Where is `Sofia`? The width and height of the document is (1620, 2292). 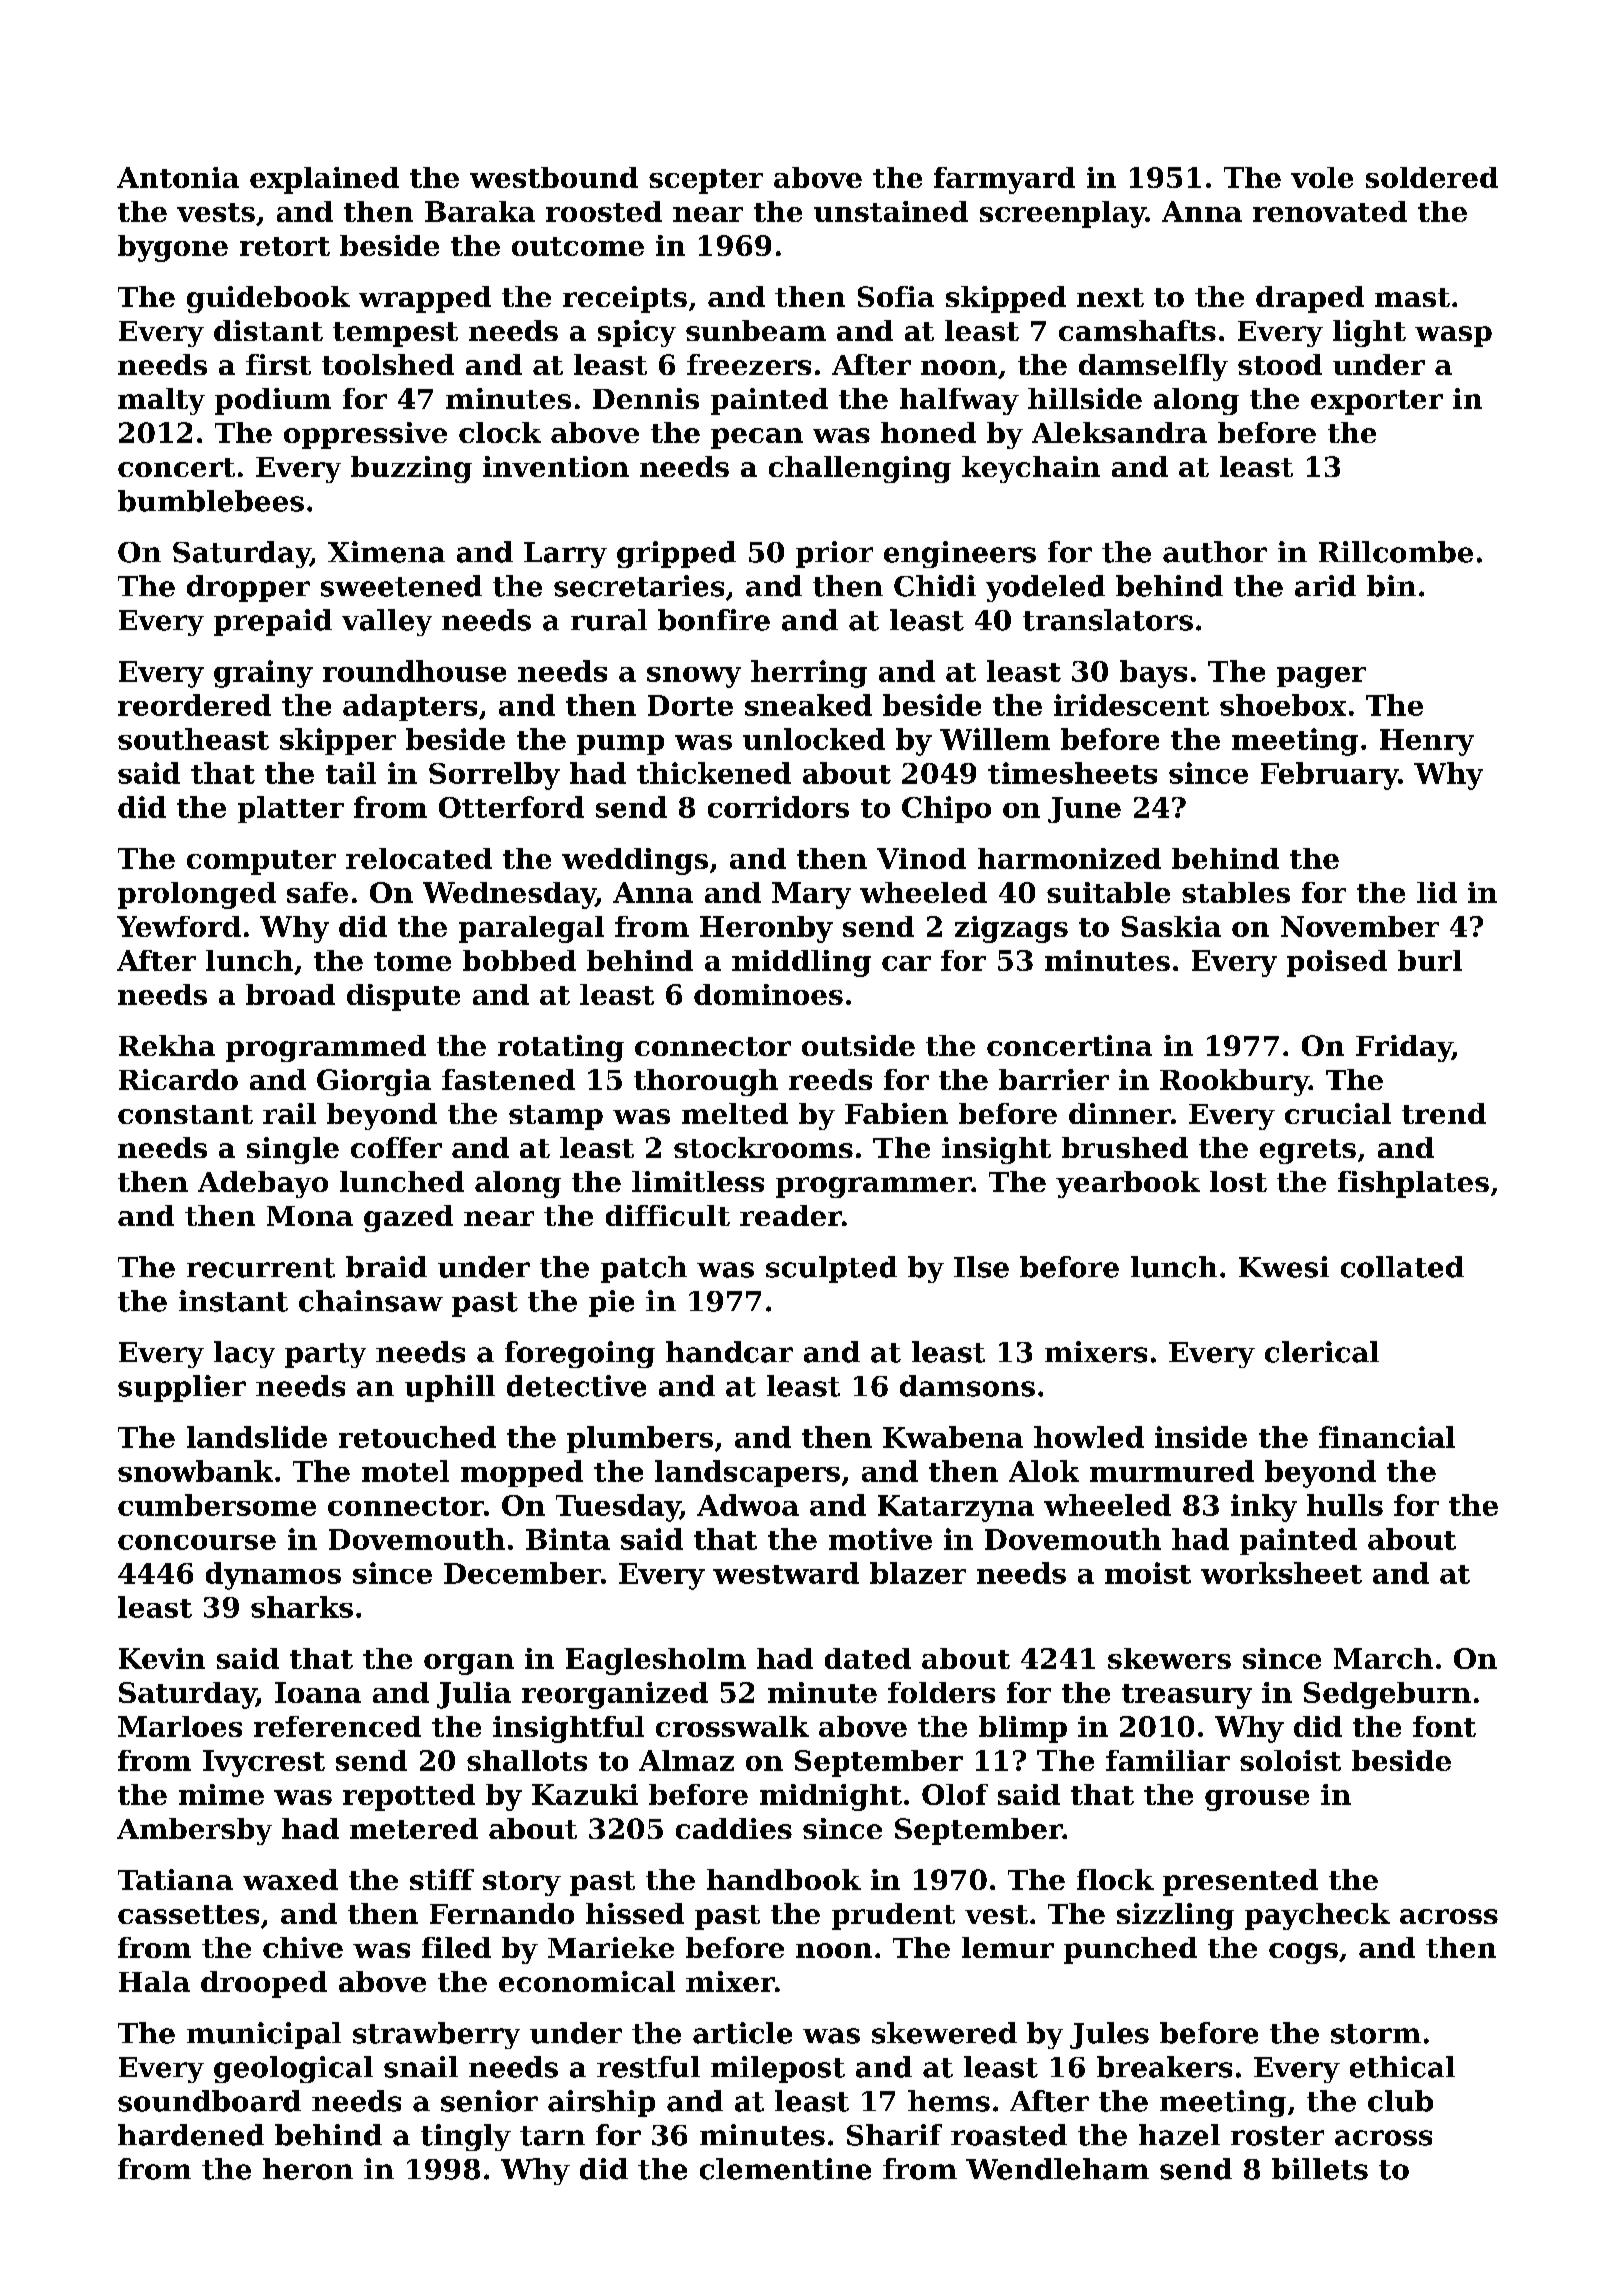 Sofia is located at coordinates (896, 296).
